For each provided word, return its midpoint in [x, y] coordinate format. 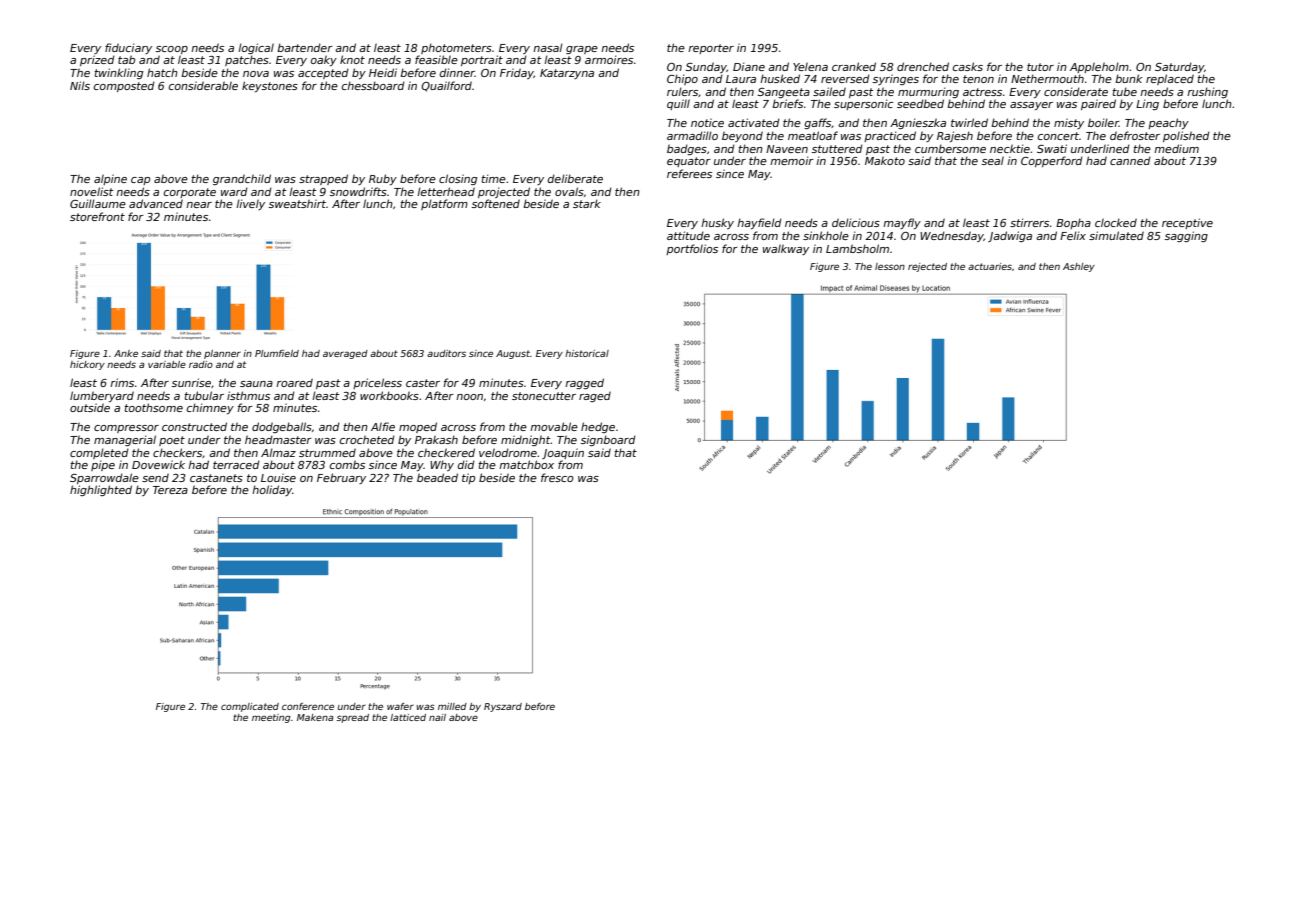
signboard [608, 440]
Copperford [1052, 161]
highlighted [101, 490]
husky [717, 223]
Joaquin [563, 453]
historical [587, 353]
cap [140, 181]
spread [353, 718]
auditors [446, 353]
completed [99, 453]
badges [687, 149]
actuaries [990, 266]
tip [468, 478]
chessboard [373, 85]
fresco [557, 477]
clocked [1116, 222]
